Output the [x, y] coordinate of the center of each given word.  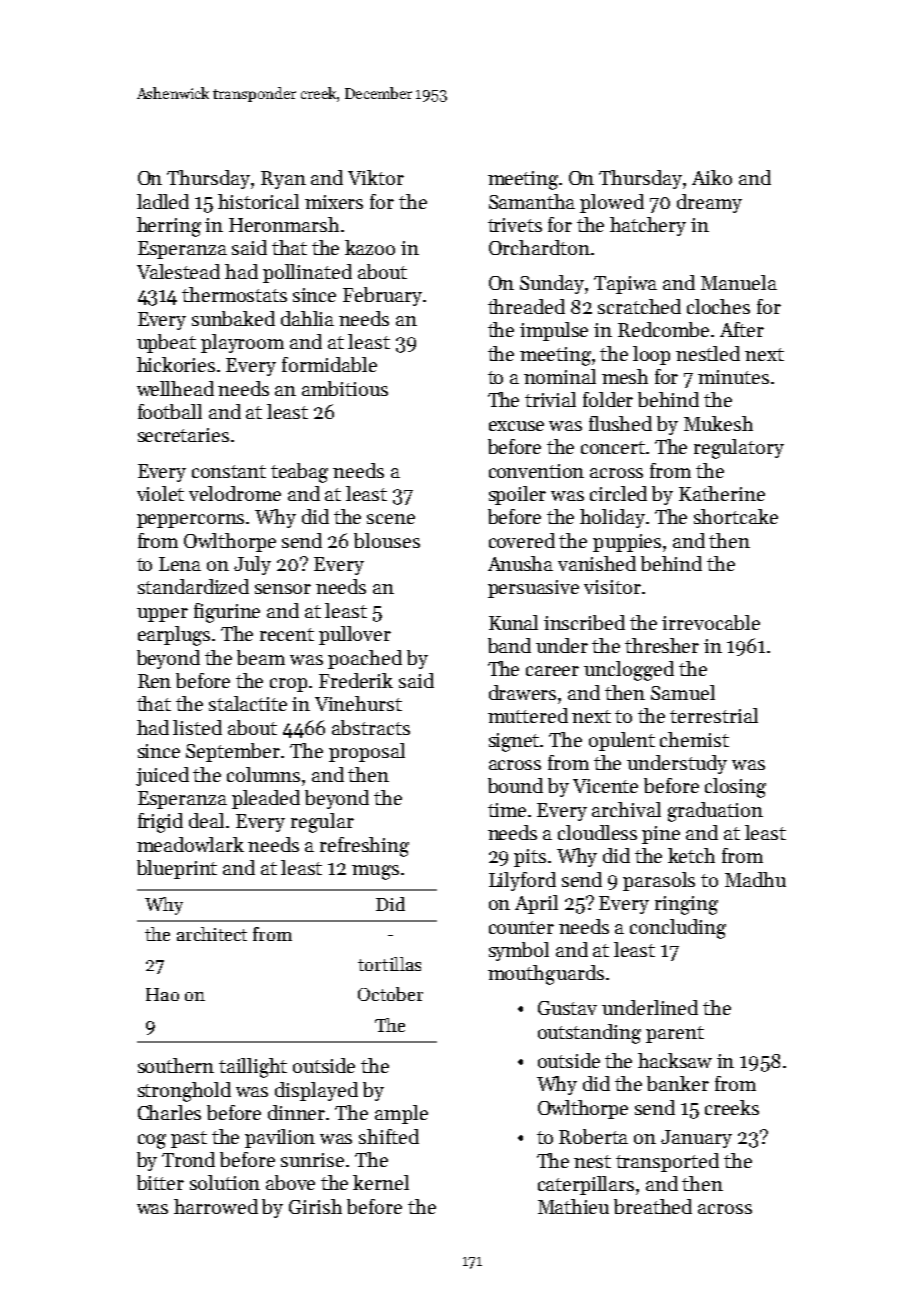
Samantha [532, 201]
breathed [653, 1206]
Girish [315, 1206]
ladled [163, 201]
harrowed [216, 1206]
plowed [612, 203]
